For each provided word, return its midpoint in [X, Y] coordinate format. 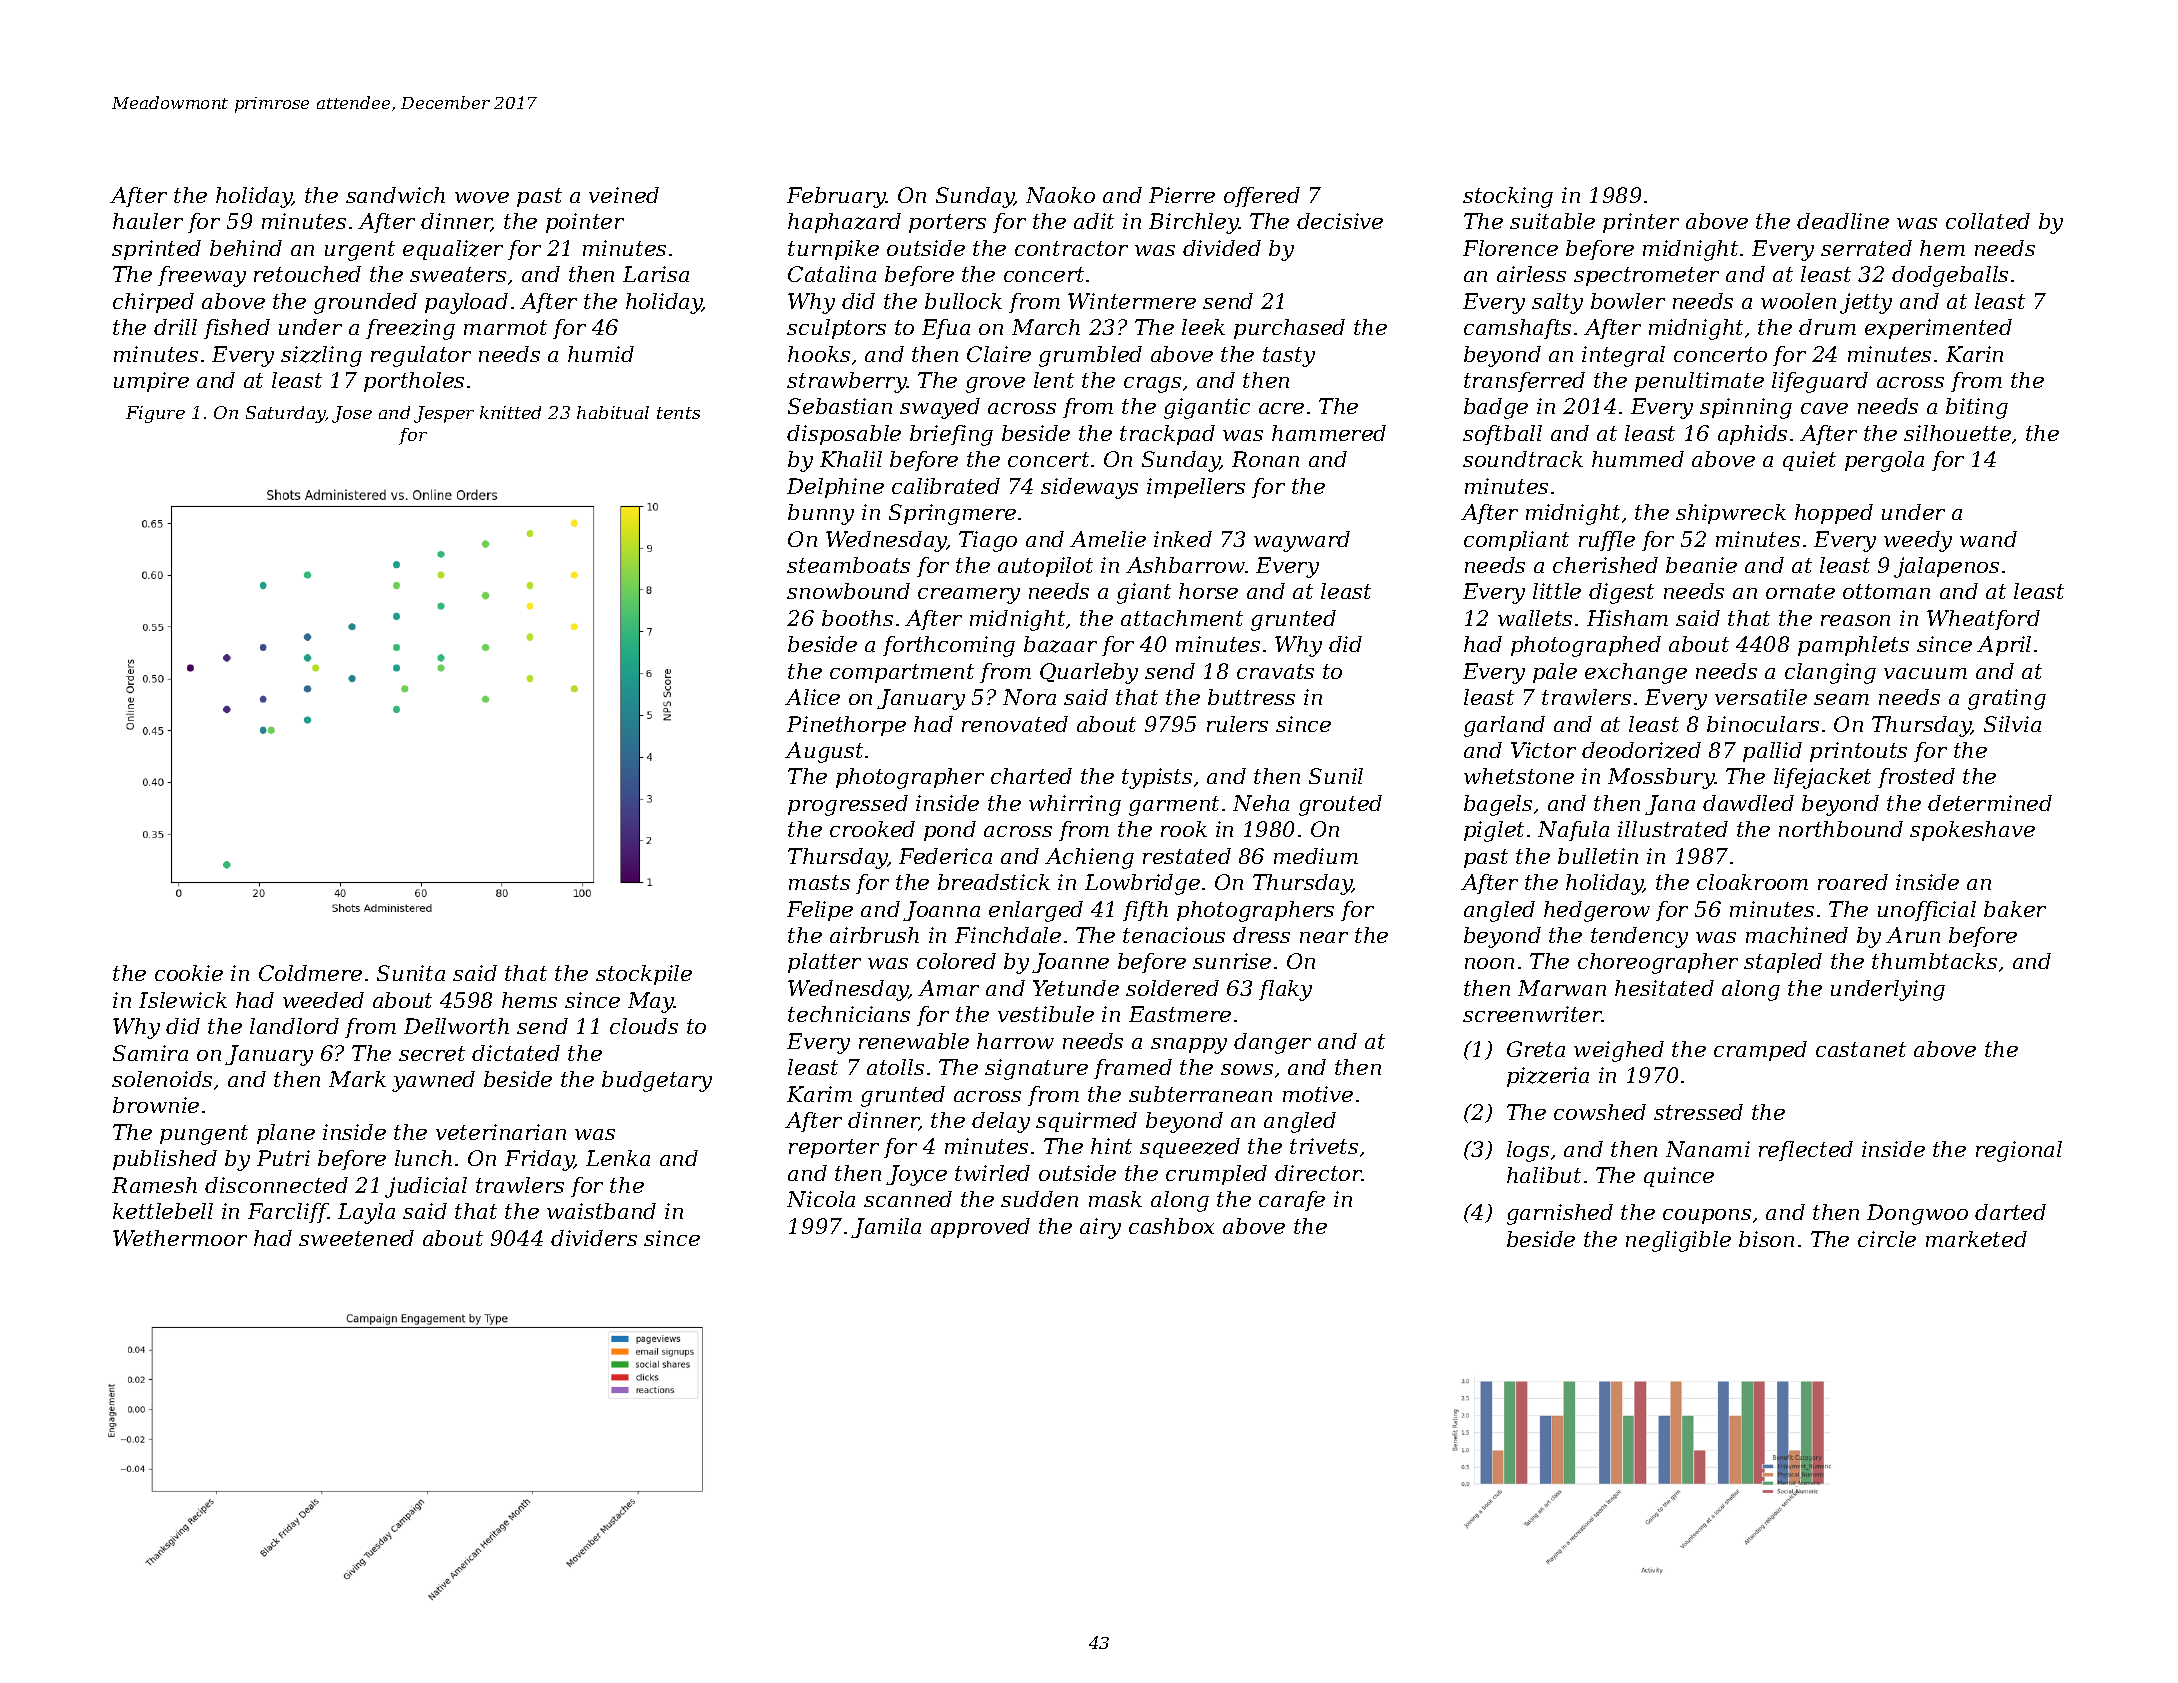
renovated [1015, 724]
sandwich [395, 195]
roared [1853, 882]
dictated [516, 1053]
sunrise [1232, 961]
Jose [352, 414]
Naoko [1060, 195]
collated [1988, 221]
